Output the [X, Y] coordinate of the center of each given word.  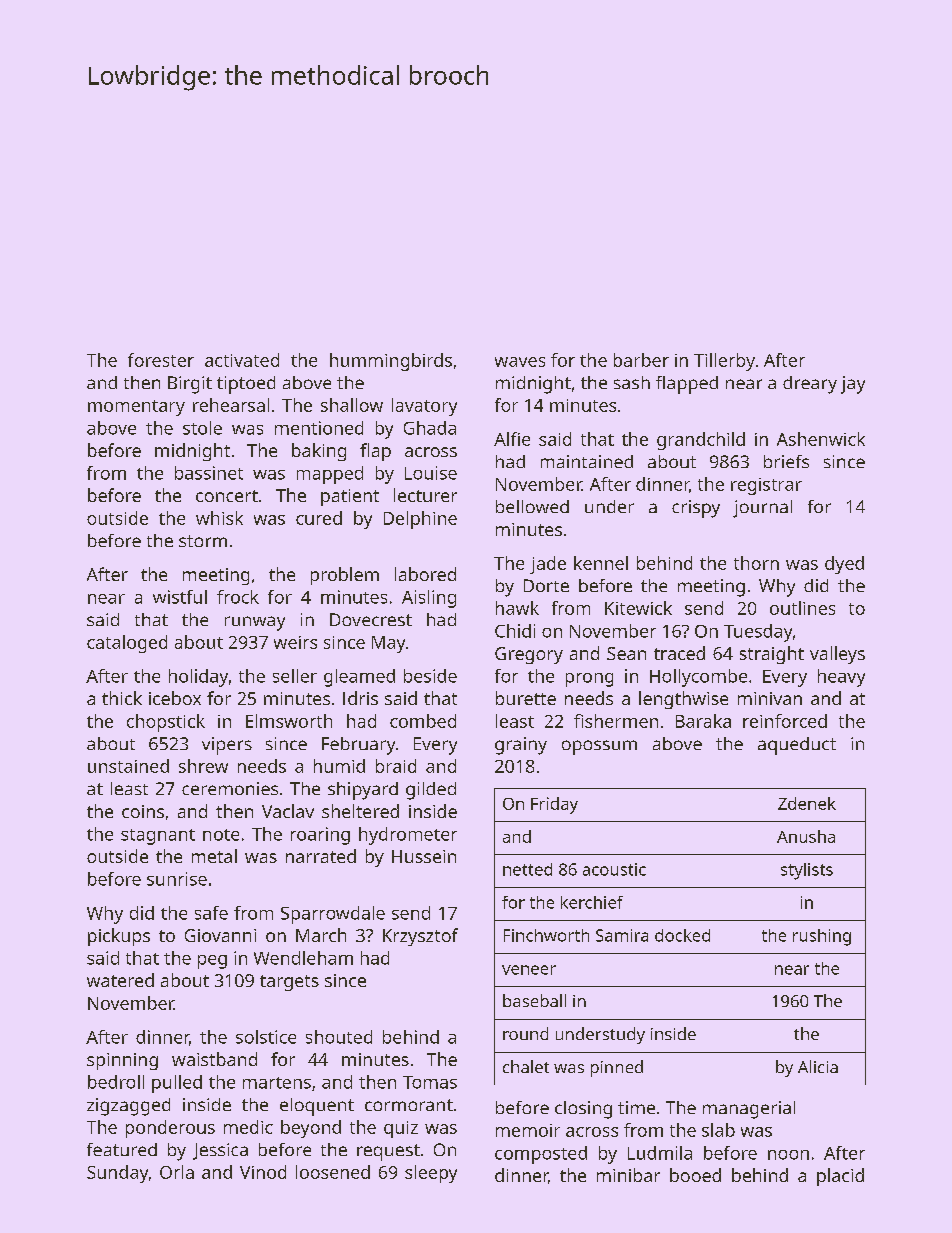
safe [211, 913]
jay [853, 385]
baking [319, 452]
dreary [810, 385]
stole [202, 428]
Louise [431, 473]
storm [203, 541]
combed [423, 721]
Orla [177, 1172]
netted [527, 869]
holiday [198, 678]
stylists [807, 871]
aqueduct [797, 746]
